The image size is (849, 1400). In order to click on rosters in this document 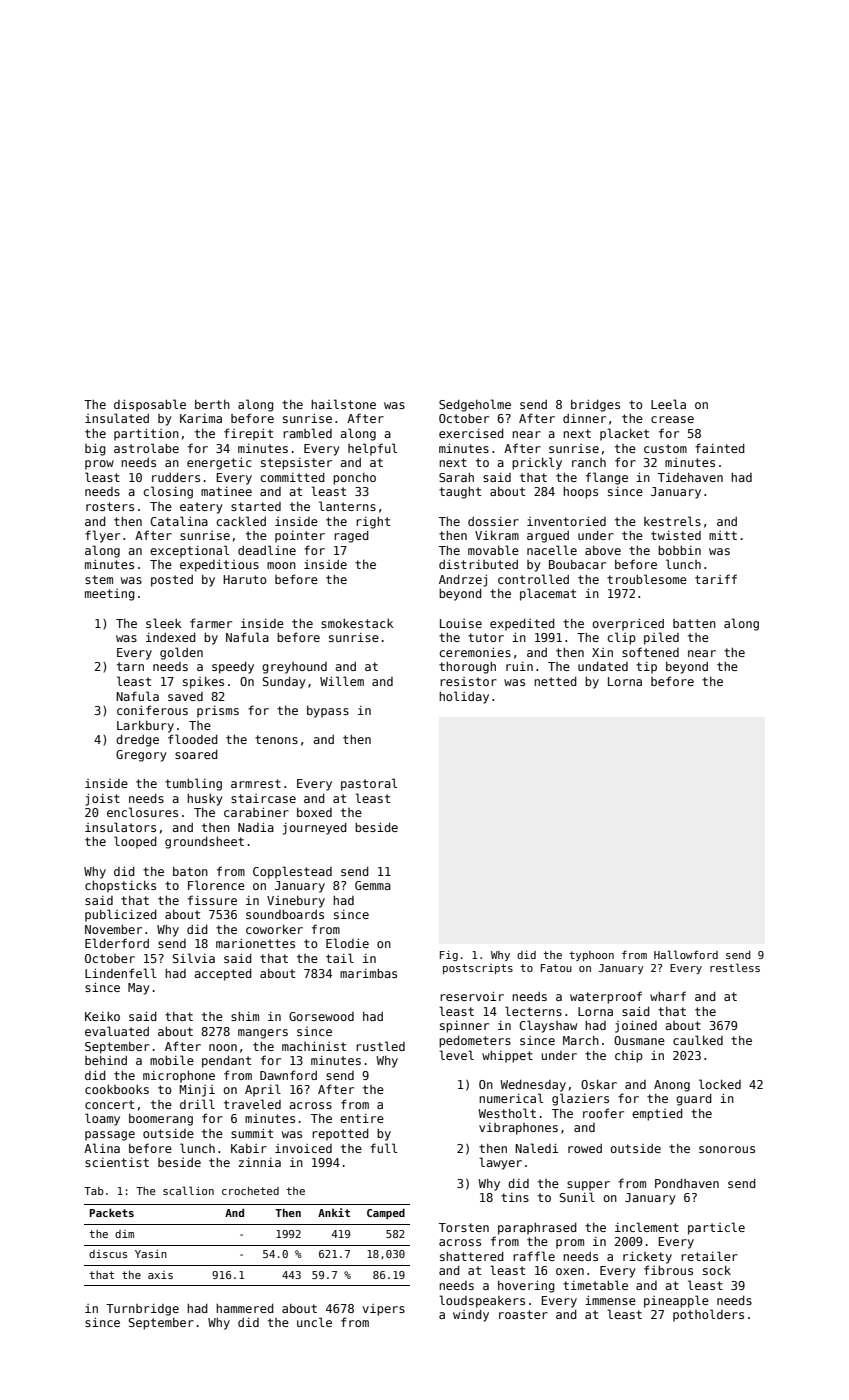, I will do `click(110, 506)`.
